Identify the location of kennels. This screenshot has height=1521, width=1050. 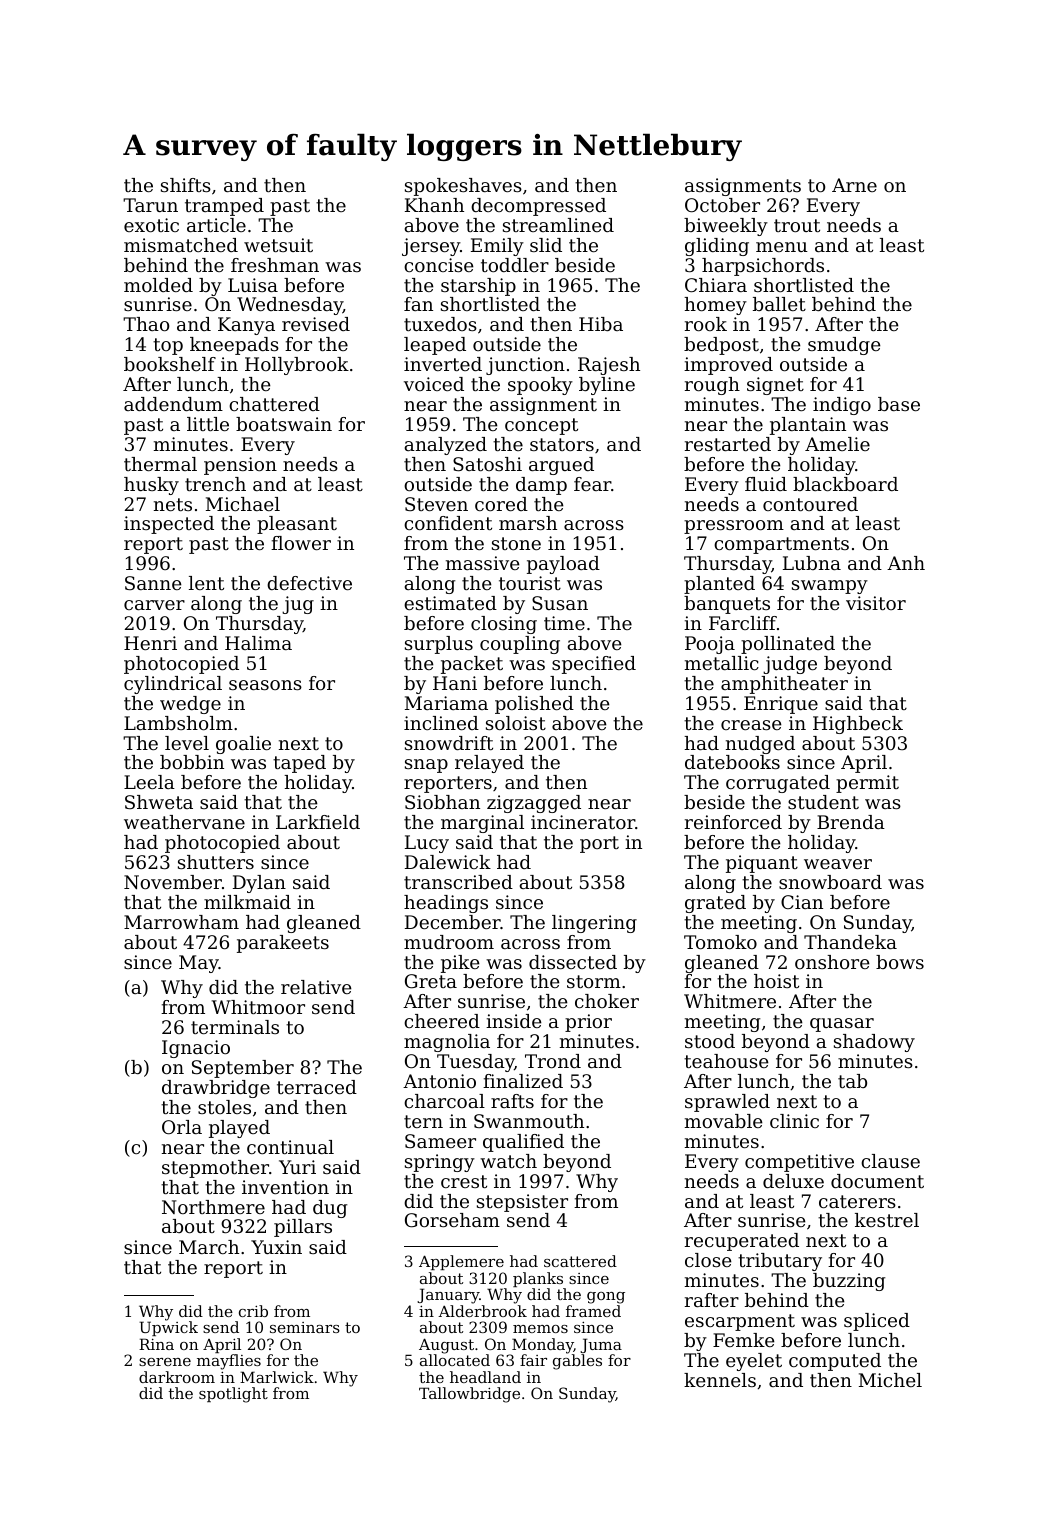
(720, 1380).
